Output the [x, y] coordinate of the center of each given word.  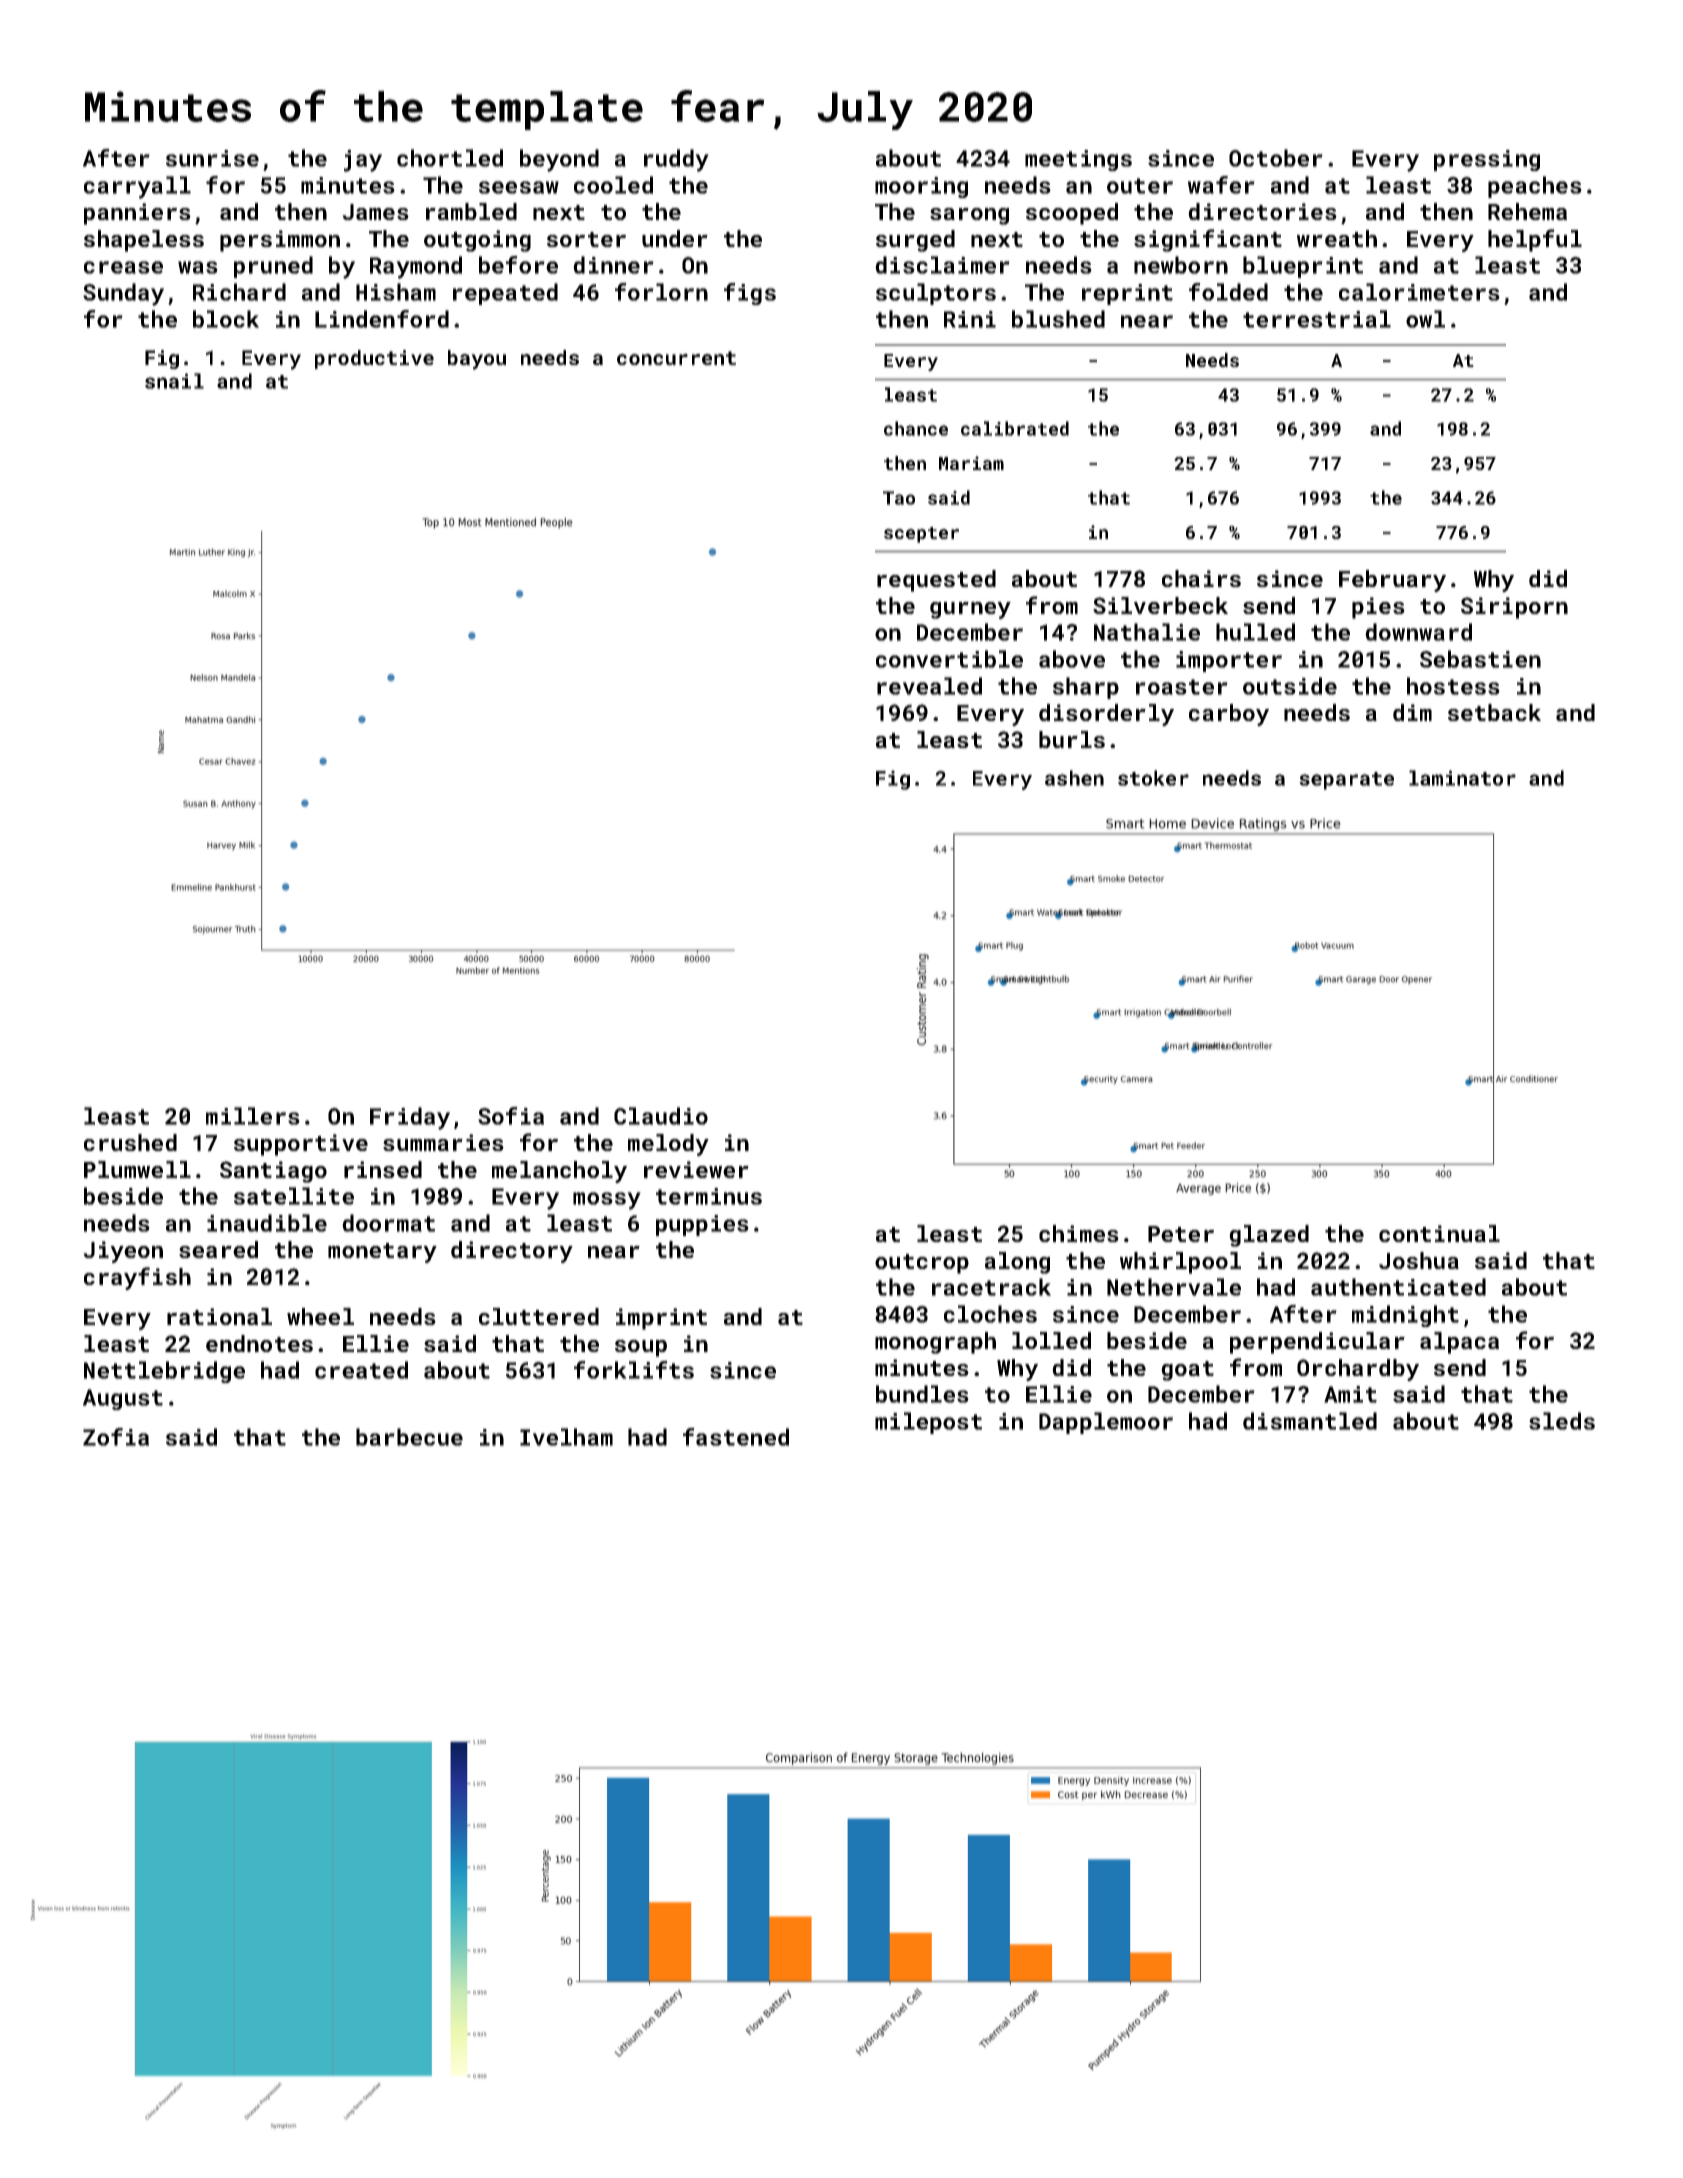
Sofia [511, 1116]
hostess [1453, 686]
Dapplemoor [1106, 1423]
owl [1425, 319]
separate [1346, 781]
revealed [929, 686]
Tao [899, 498]
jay [363, 161]
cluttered [539, 1316]
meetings [1078, 160]
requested [936, 581]
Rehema [1527, 211]
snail [174, 381]
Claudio [661, 1116]
